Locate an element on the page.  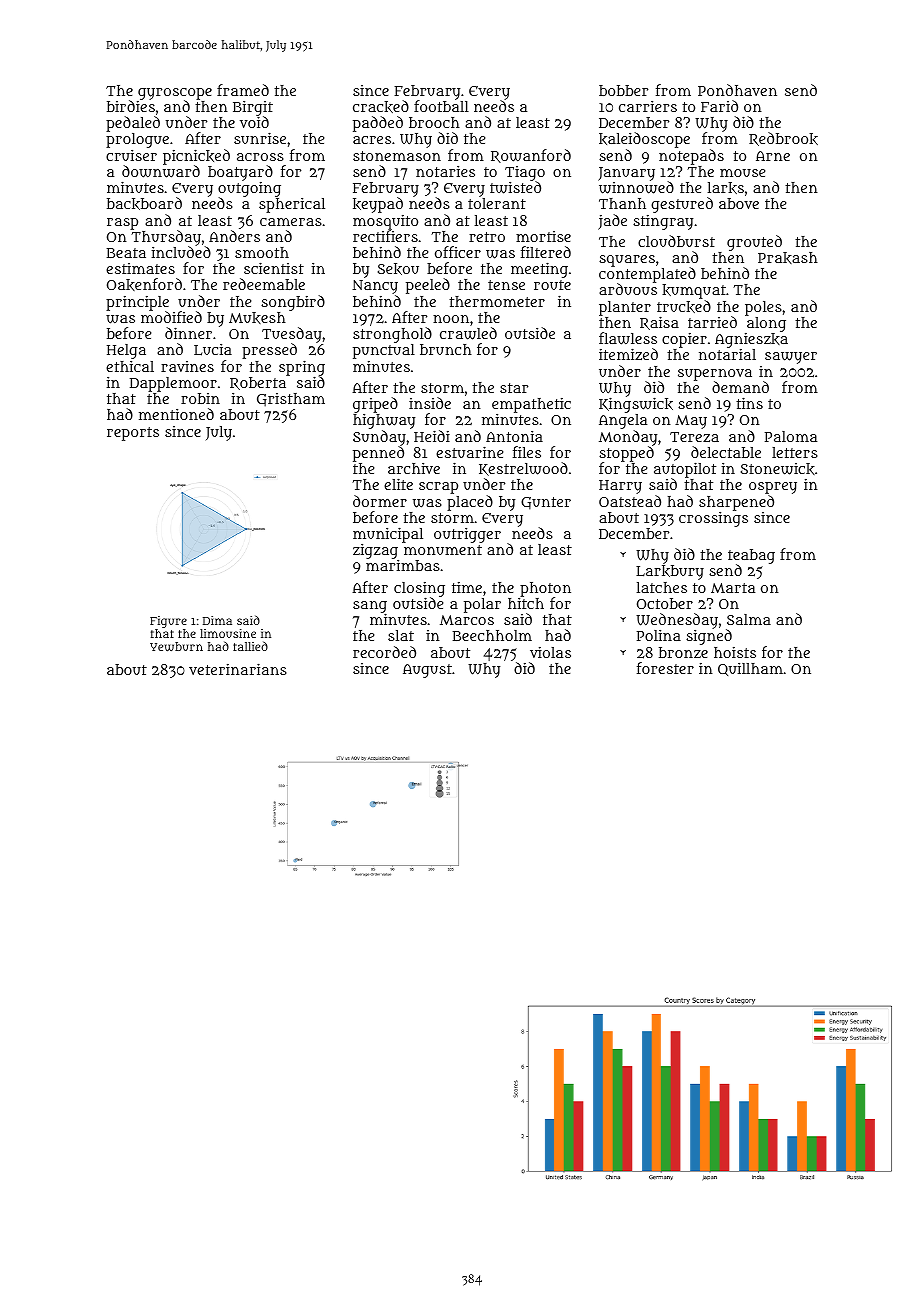
zigzag is located at coordinates (375, 551).
